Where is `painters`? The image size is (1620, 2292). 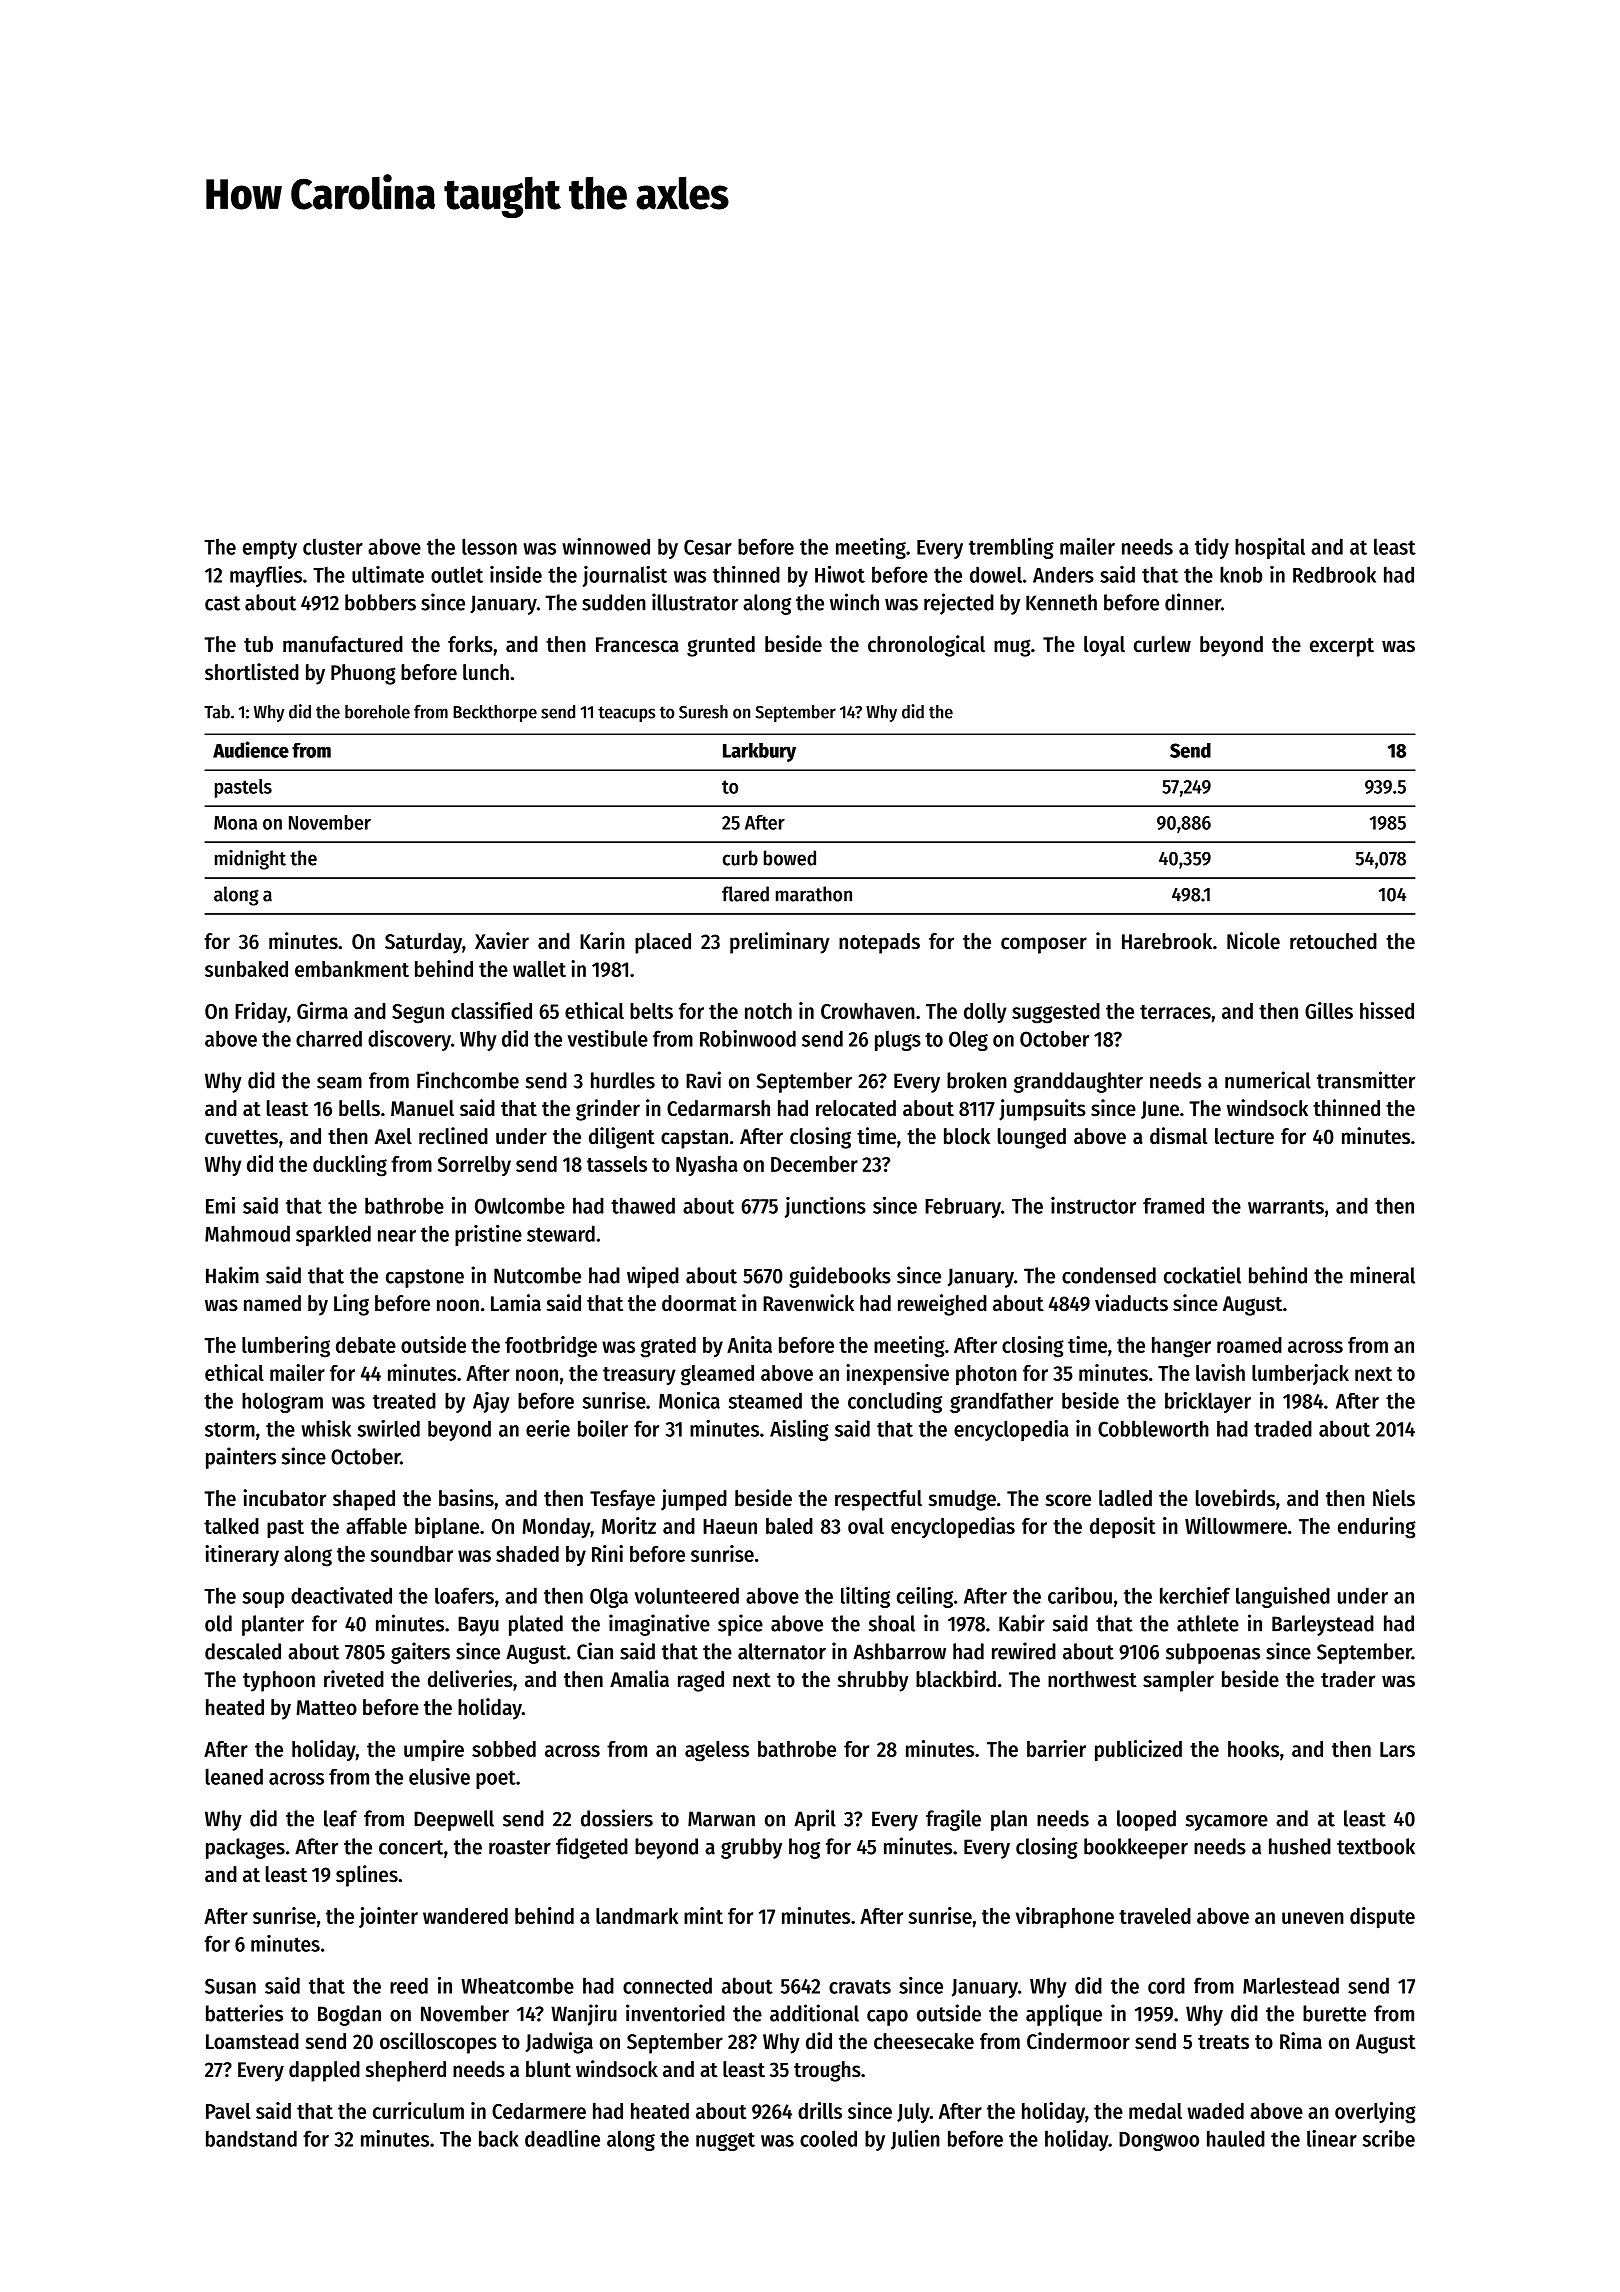
painters is located at coordinates (241, 1458).
